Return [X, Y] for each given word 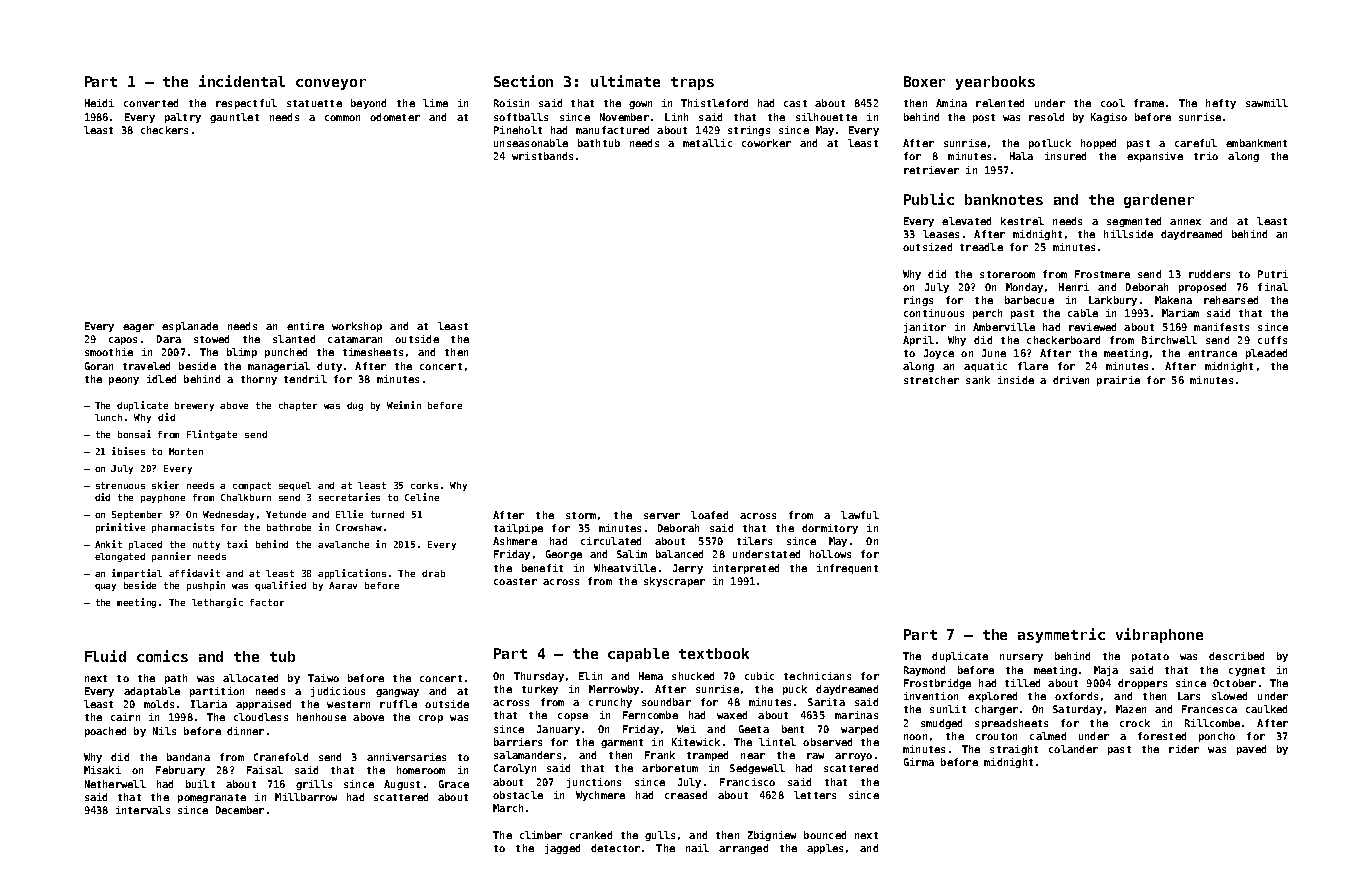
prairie [1118, 381]
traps [692, 83]
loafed [709, 515]
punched [286, 353]
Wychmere [600, 796]
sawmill [1267, 103]
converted [151, 103]
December [240, 810]
